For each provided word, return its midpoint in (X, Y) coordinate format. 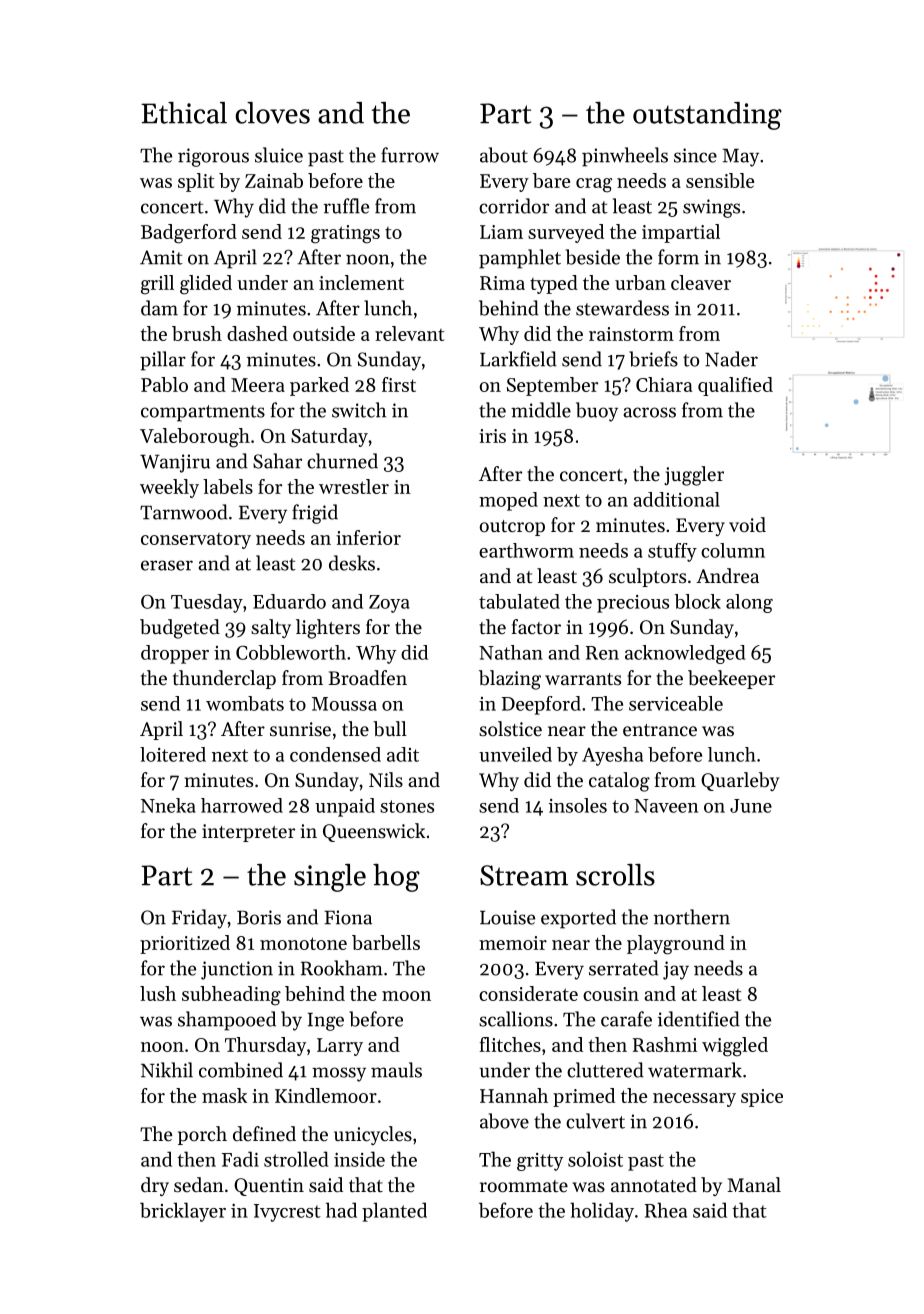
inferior (368, 537)
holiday (602, 1212)
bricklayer (183, 1212)
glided (206, 285)
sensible (720, 180)
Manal (754, 1184)
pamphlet (520, 259)
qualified (735, 386)
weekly (169, 488)
